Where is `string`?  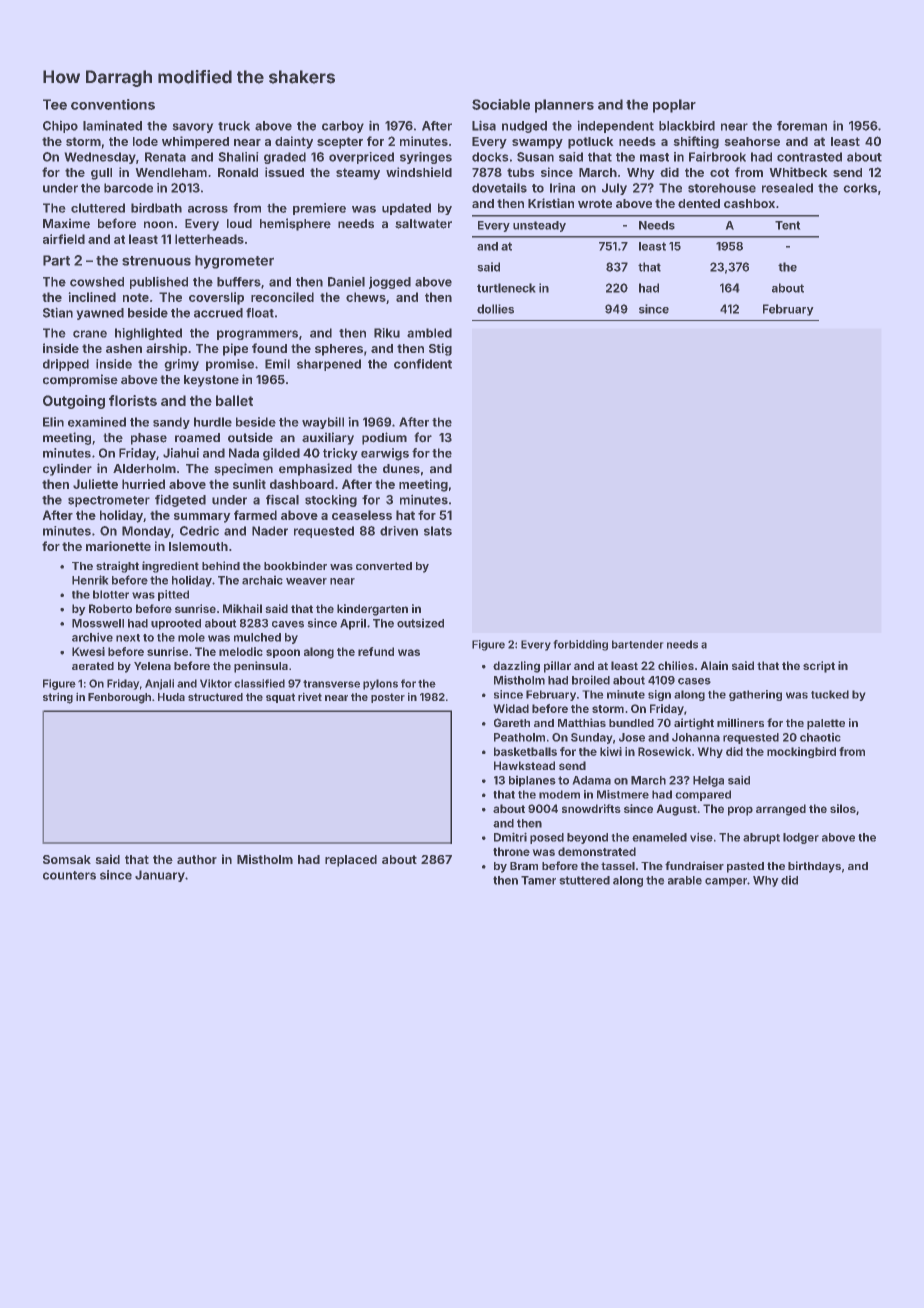
string is located at coordinates (58, 698).
